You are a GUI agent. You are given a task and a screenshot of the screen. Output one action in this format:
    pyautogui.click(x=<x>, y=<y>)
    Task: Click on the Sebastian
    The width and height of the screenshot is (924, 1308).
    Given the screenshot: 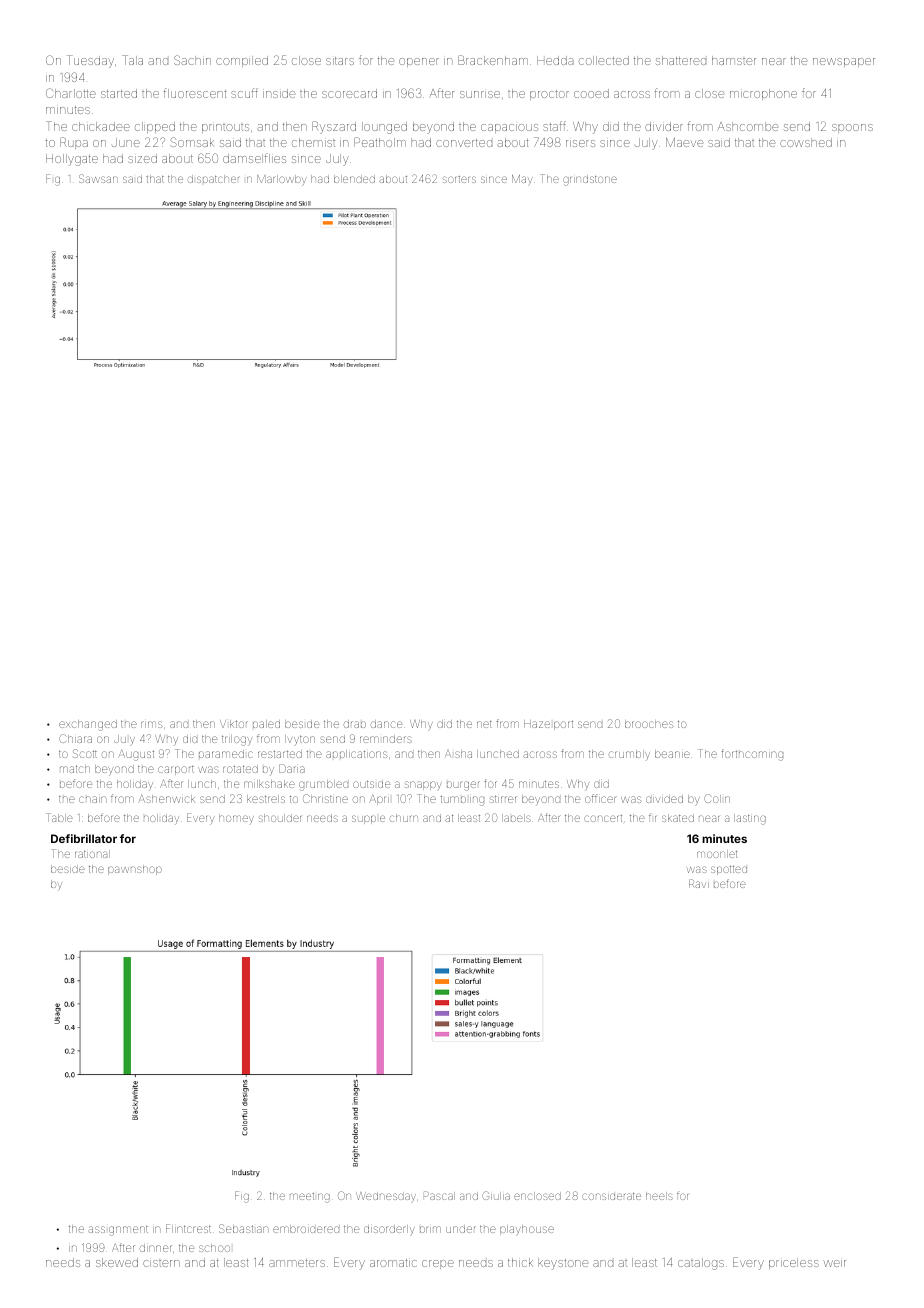 What is the action you would take?
    pyautogui.click(x=243, y=1228)
